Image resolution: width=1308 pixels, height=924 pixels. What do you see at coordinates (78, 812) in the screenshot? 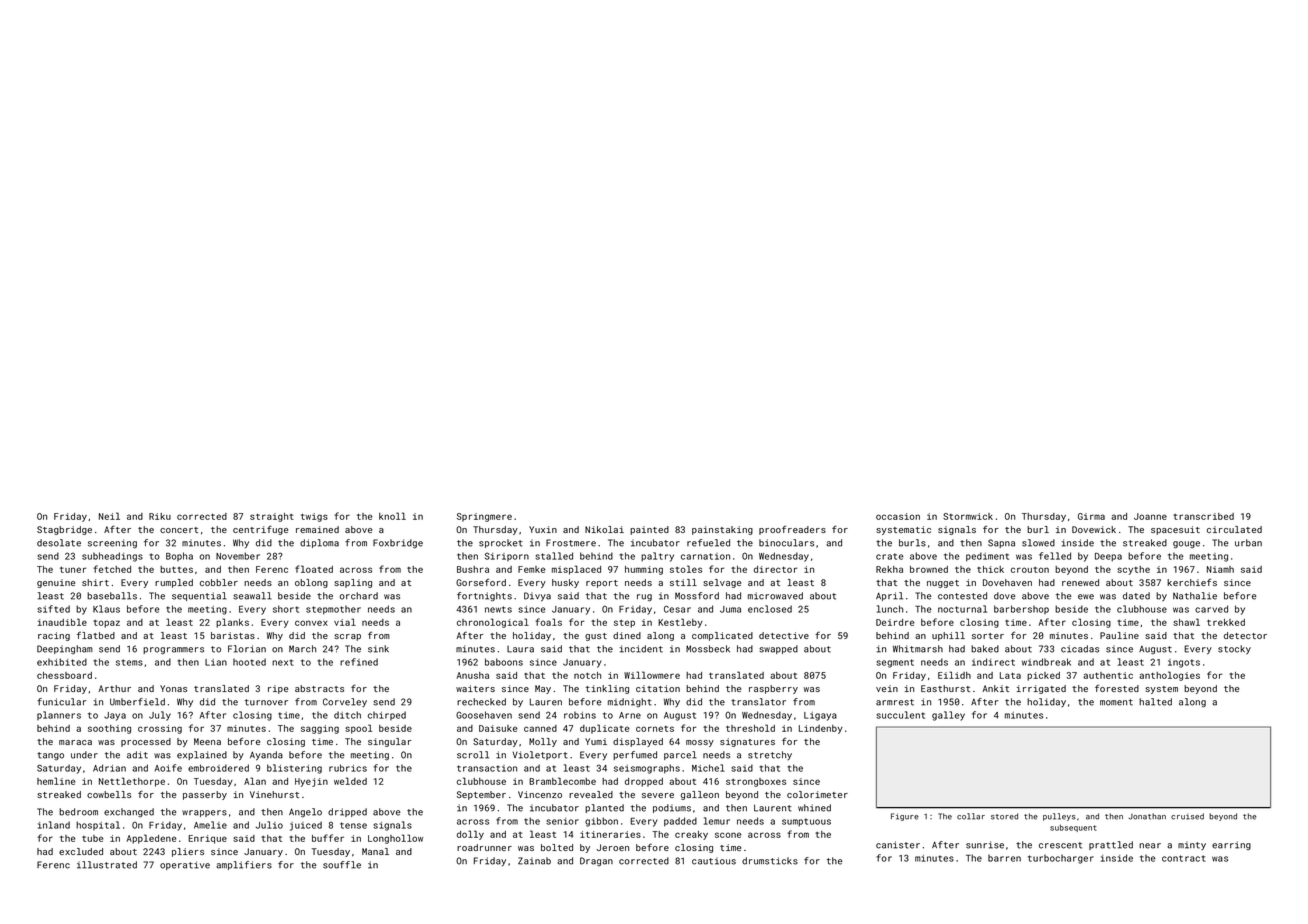
I see `bedroom` at bounding box center [78, 812].
